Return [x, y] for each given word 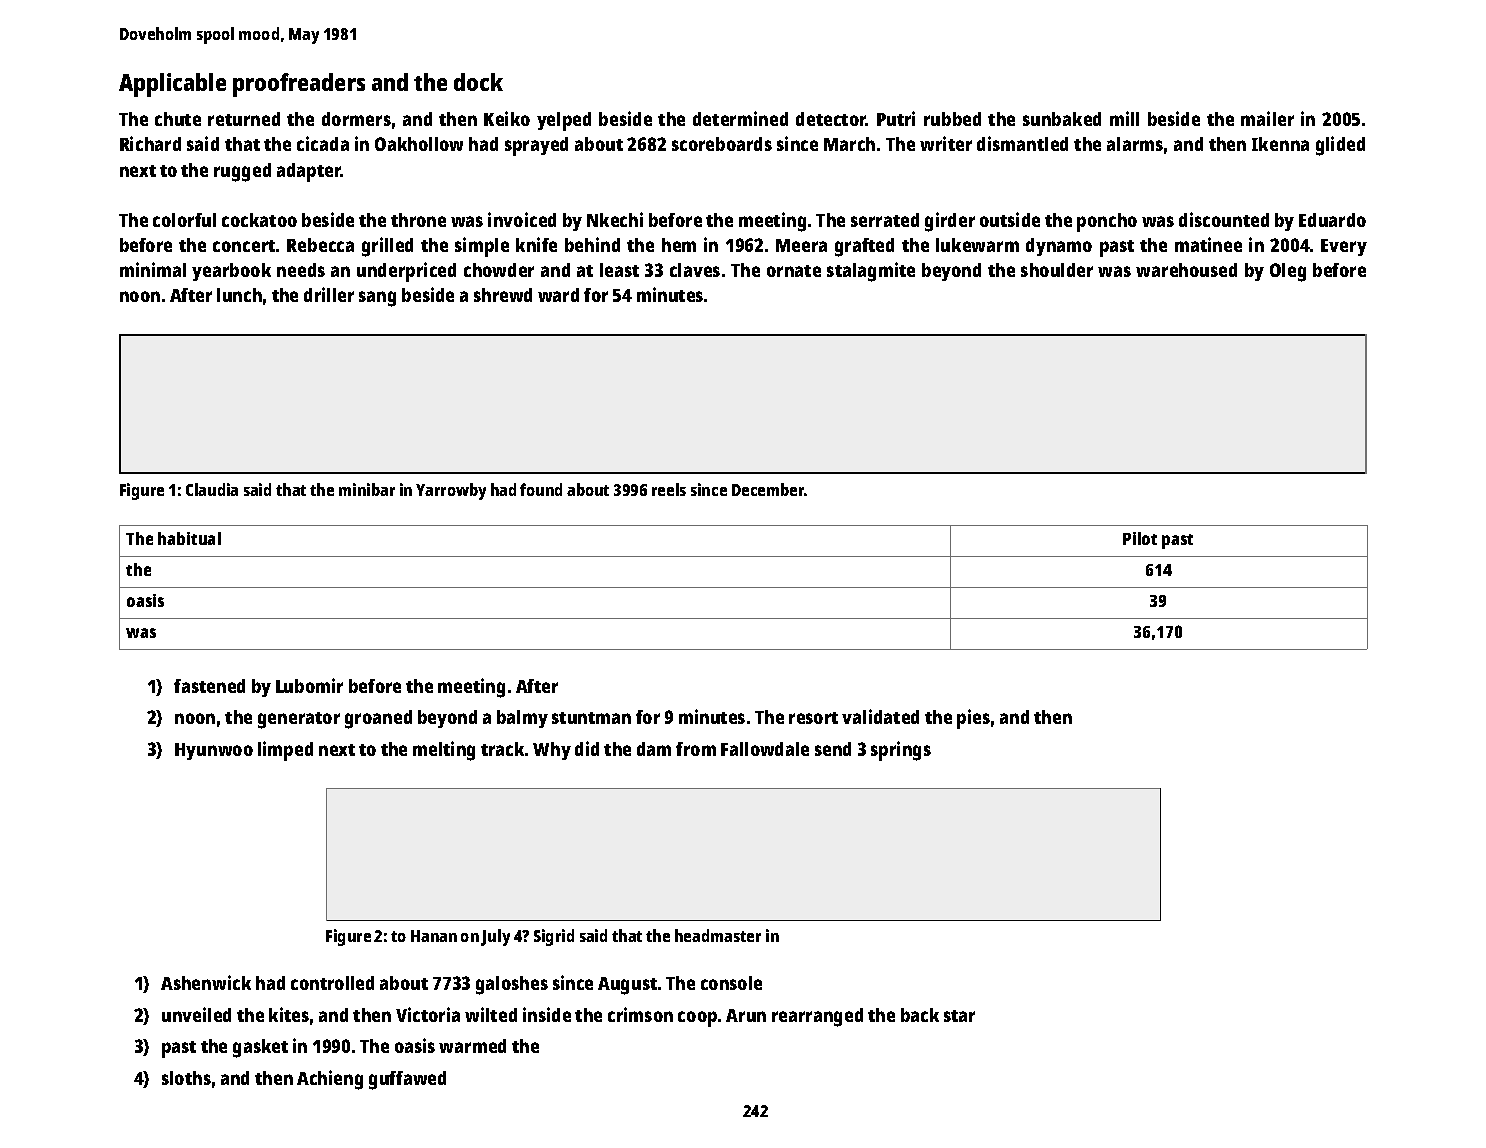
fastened [209, 686]
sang [377, 299]
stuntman [591, 718]
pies [973, 719]
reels [669, 489]
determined [740, 118]
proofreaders [299, 85]
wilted [491, 1014]
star [959, 1016]
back [920, 1015]
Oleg [1288, 272]
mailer [1267, 118]
